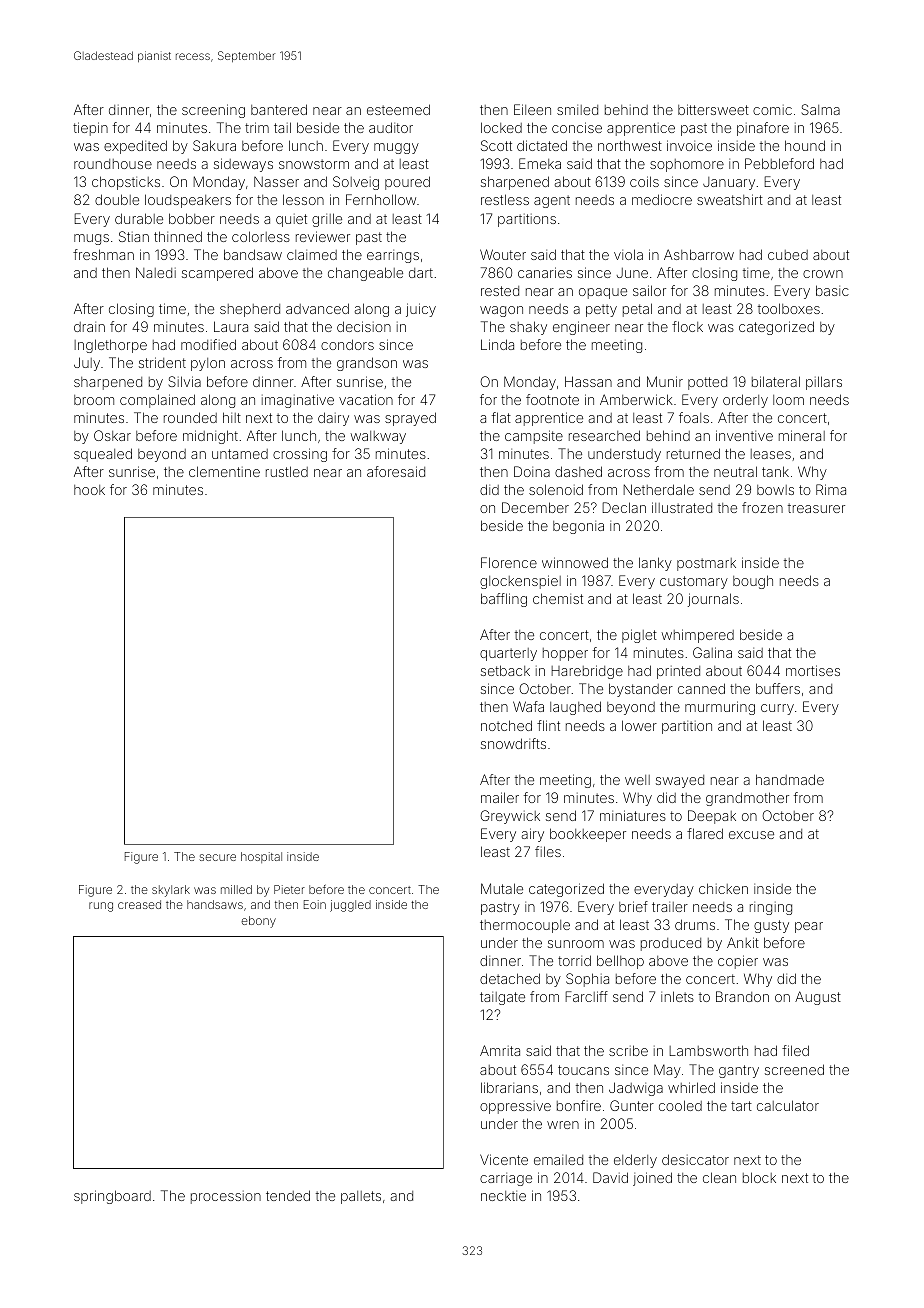 This page has height=1308, width=924. Describe the element at coordinates (89, 490) in the page. I see `hook` at that location.
